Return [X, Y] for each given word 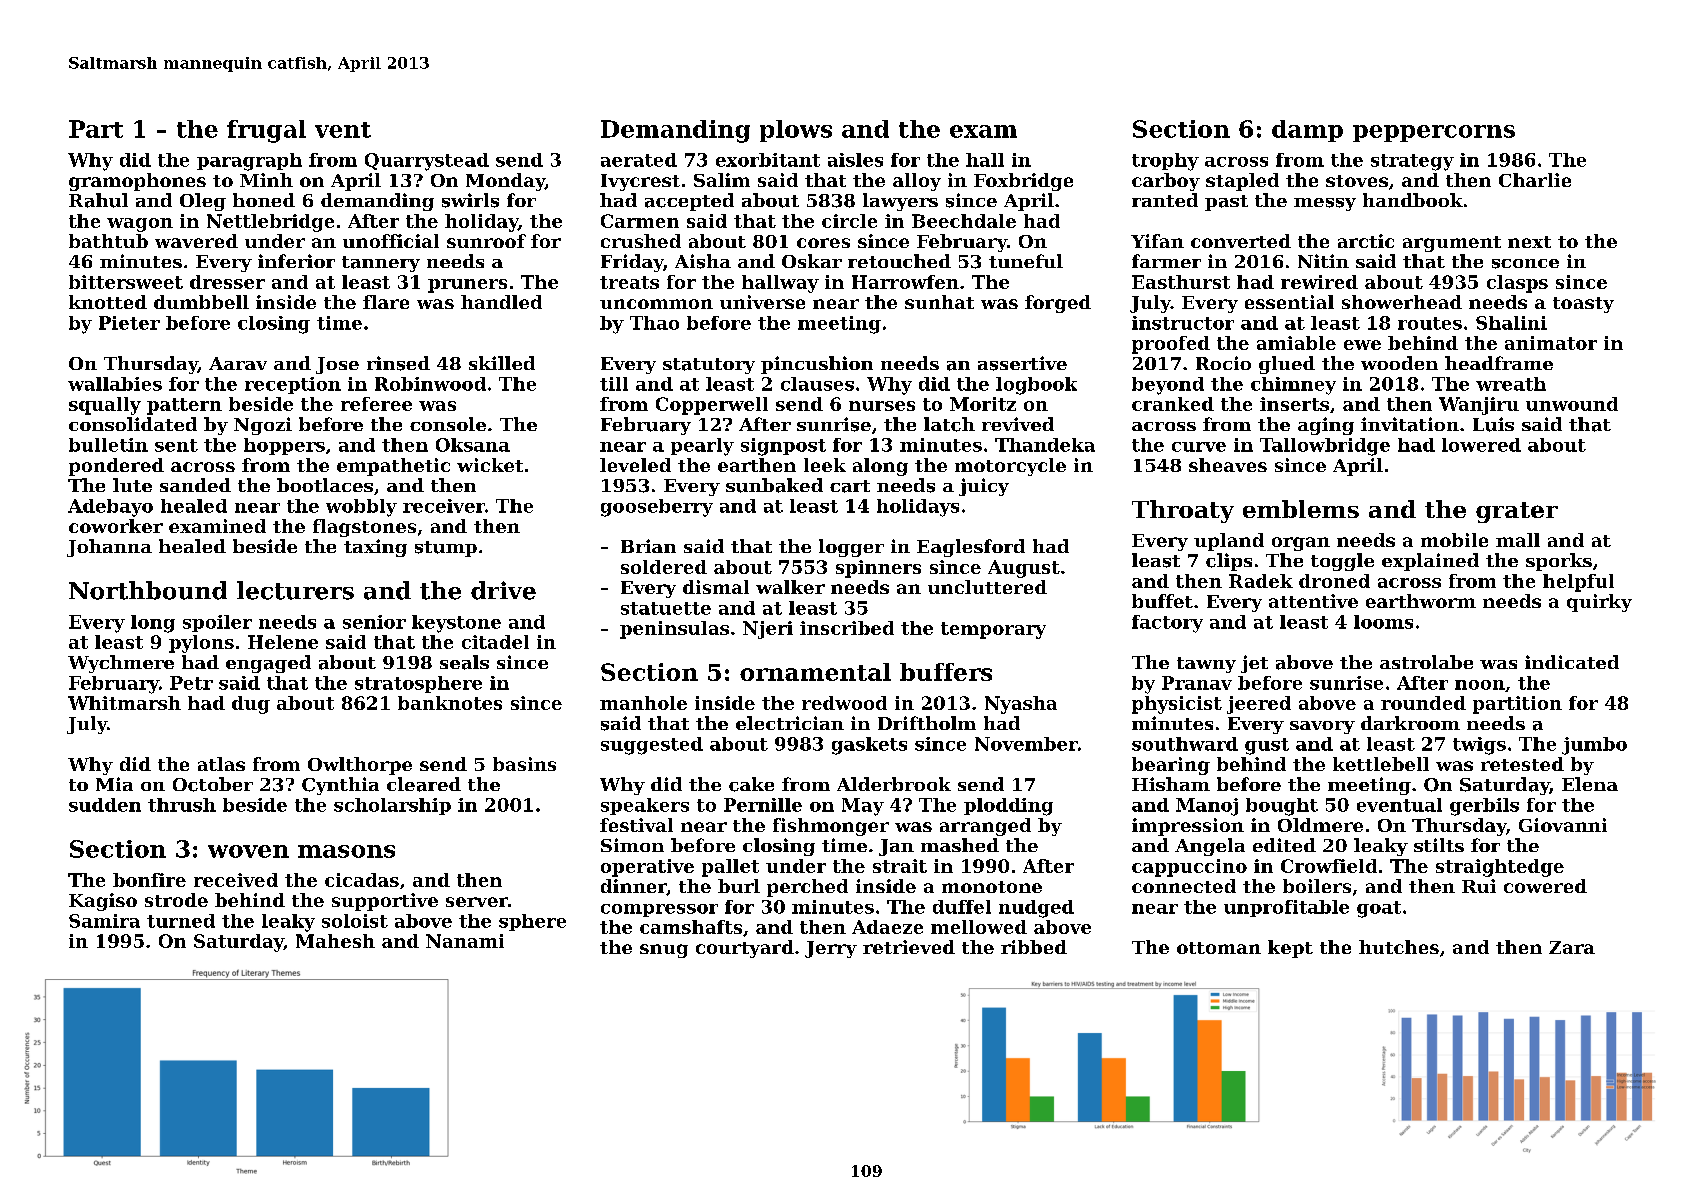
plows [796, 131]
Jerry [831, 949]
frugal [266, 131]
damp [1307, 131]
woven [248, 851]
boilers [1317, 886]
